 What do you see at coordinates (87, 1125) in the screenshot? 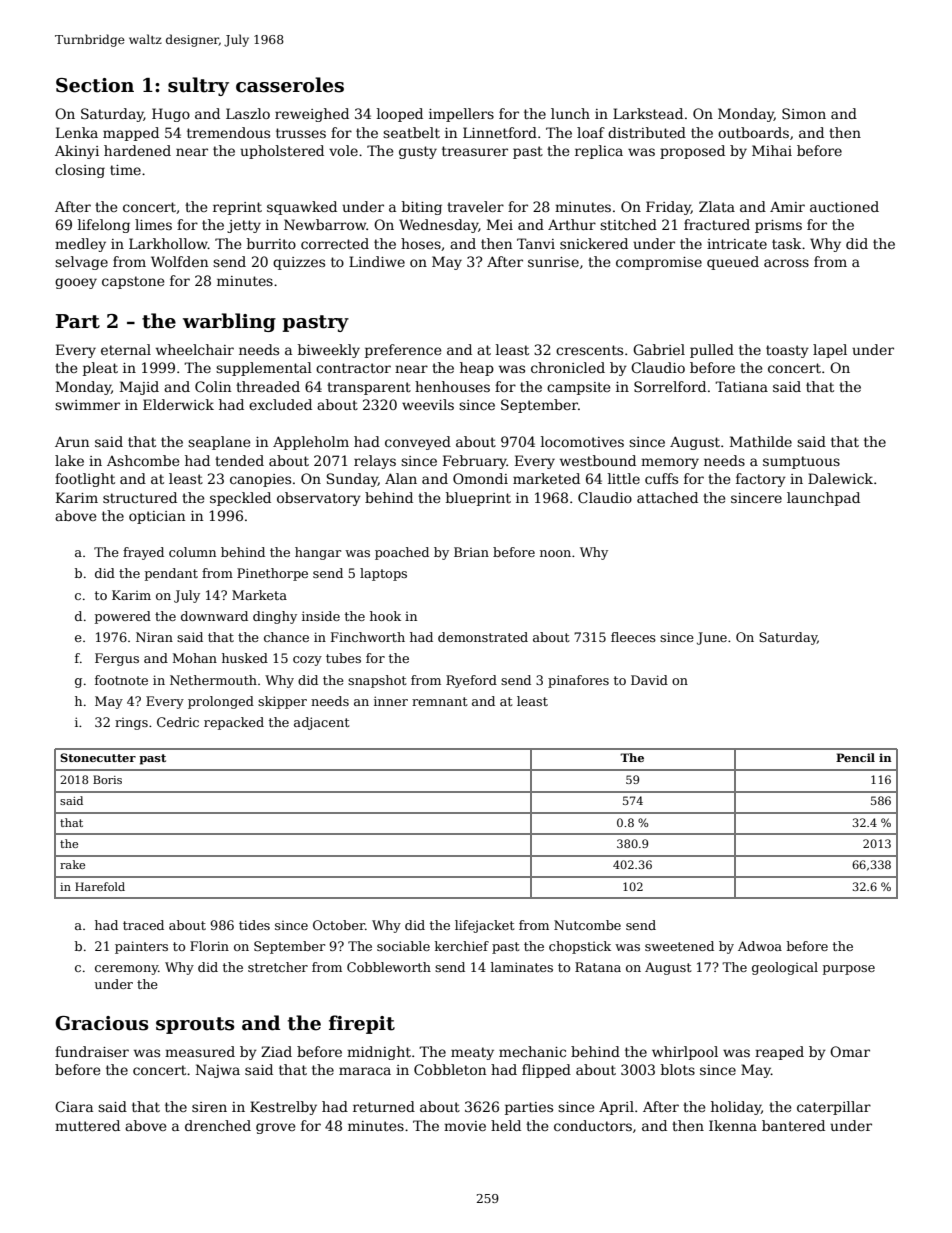
I see `muttered` at bounding box center [87, 1125].
